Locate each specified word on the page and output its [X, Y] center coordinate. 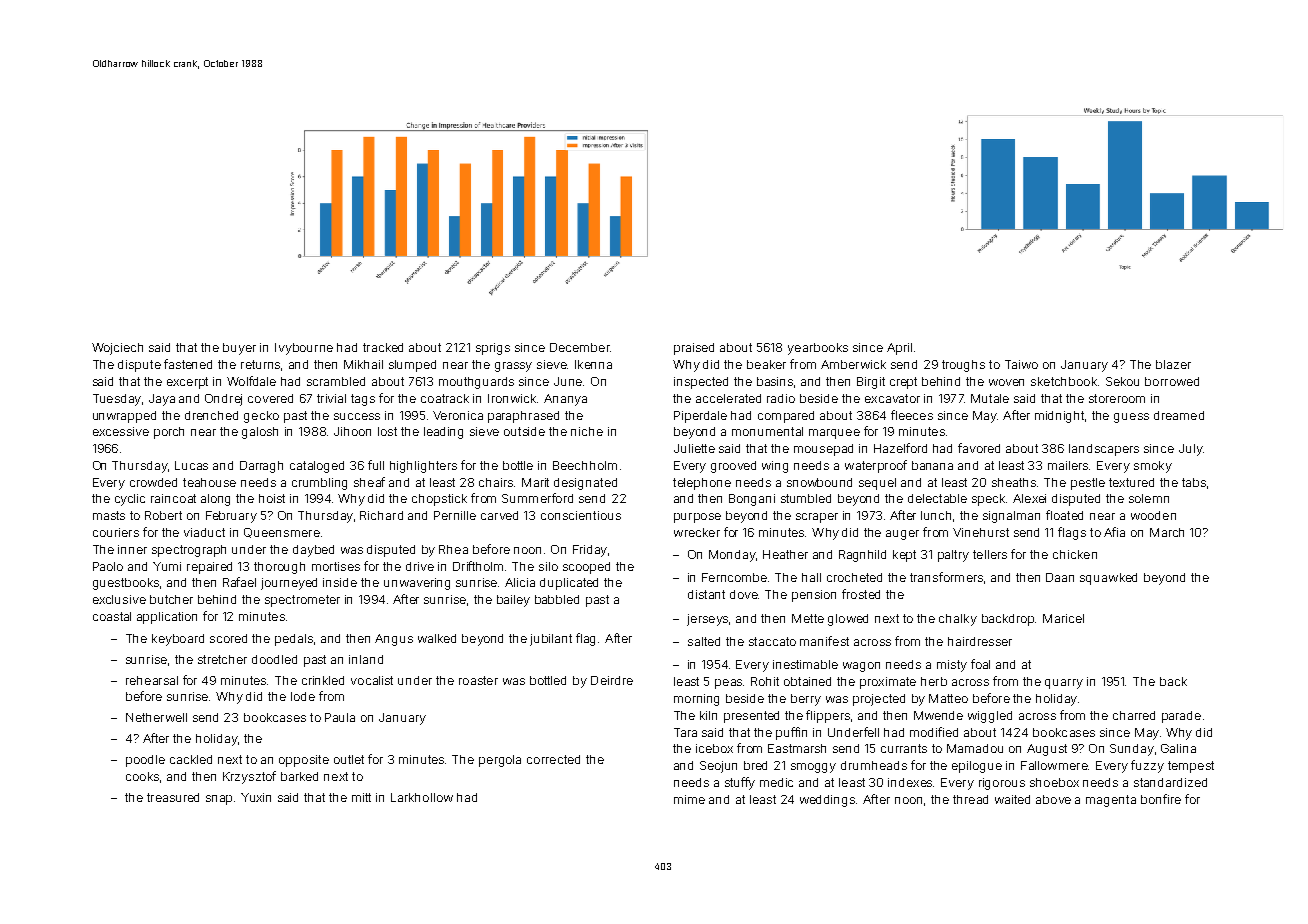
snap [219, 800]
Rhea [453, 549]
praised [694, 349]
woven [1006, 382]
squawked [1108, 579]
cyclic [130, 500]
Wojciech [117, 349]
